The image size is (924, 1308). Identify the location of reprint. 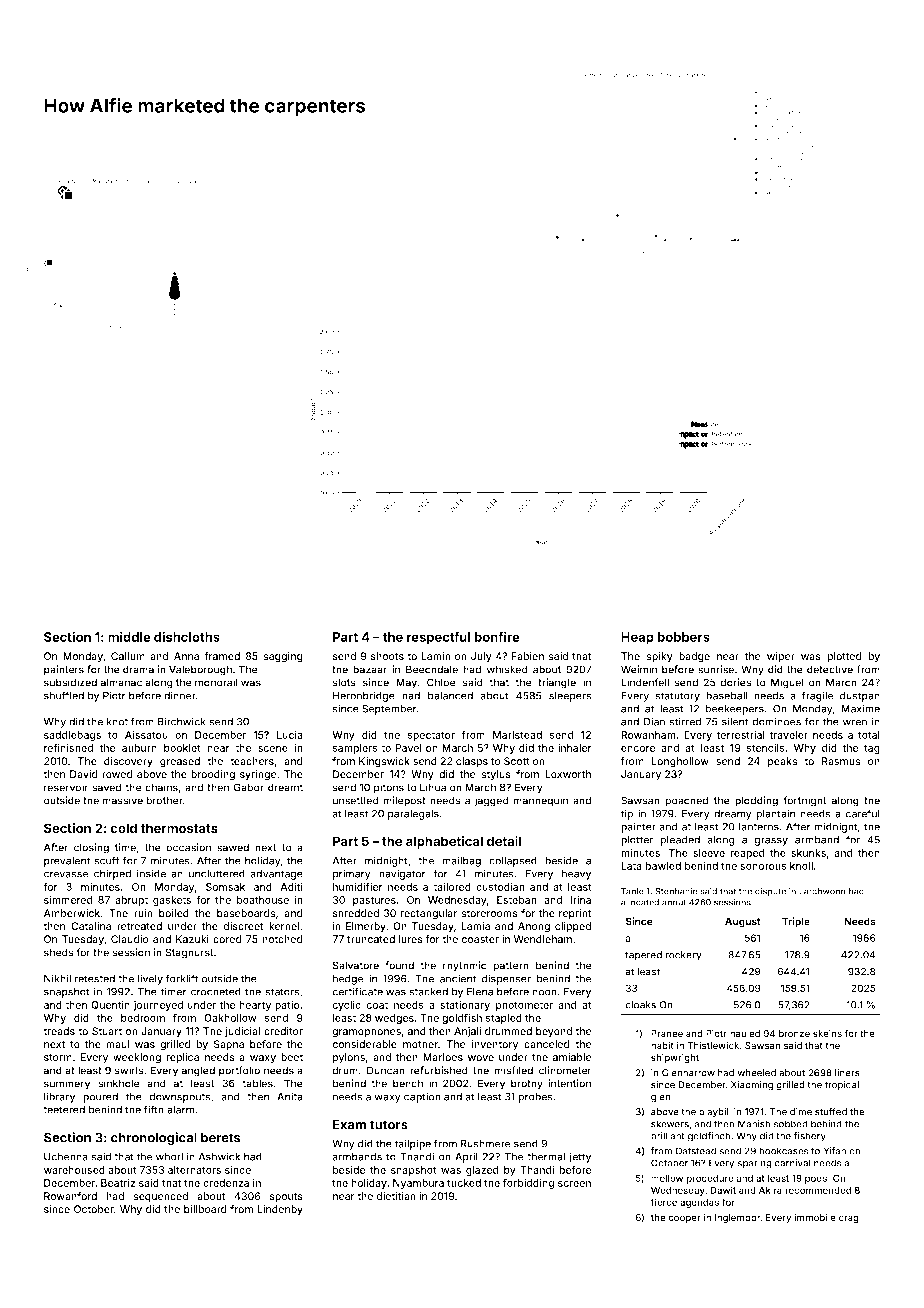
(575, 914).
